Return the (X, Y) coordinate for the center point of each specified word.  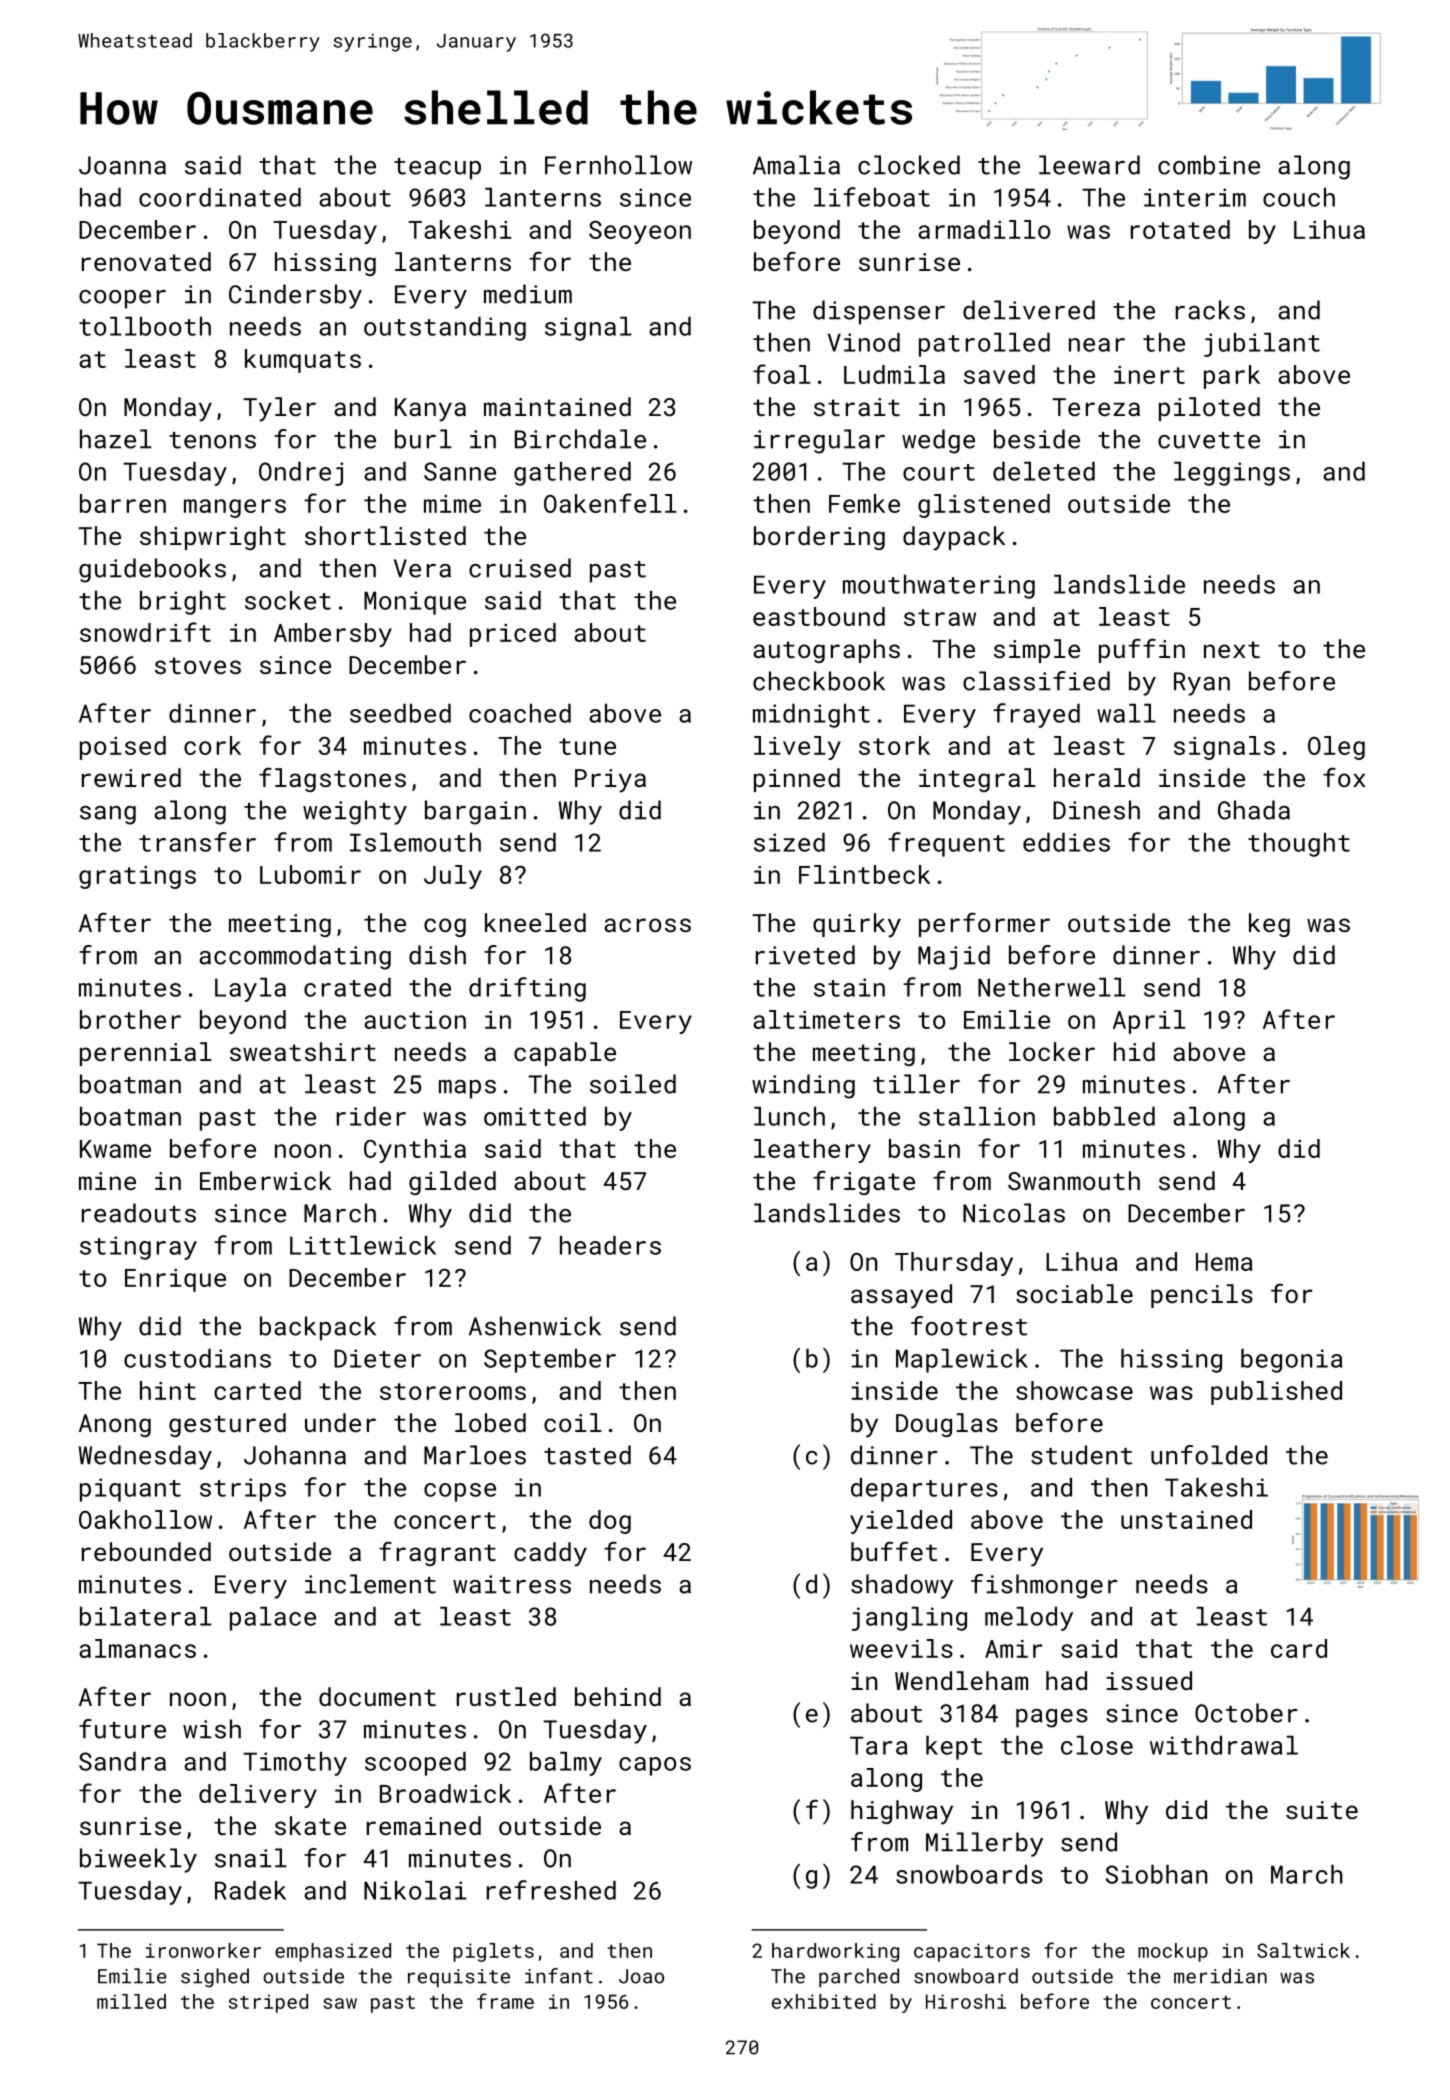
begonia (1291, 1361)
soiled (633, 1084)
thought (1299, 845)
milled (131, 2001)
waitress (512, 1584)
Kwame (115, 1149)
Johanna (295, 1455)
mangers (235, 508)
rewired (131, 777)
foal (782, 374)
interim (1195, 197)
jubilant (1262, 345)
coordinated (220, 197)
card (1299, 1648)
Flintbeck (864, 874)
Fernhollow (618, 165)
